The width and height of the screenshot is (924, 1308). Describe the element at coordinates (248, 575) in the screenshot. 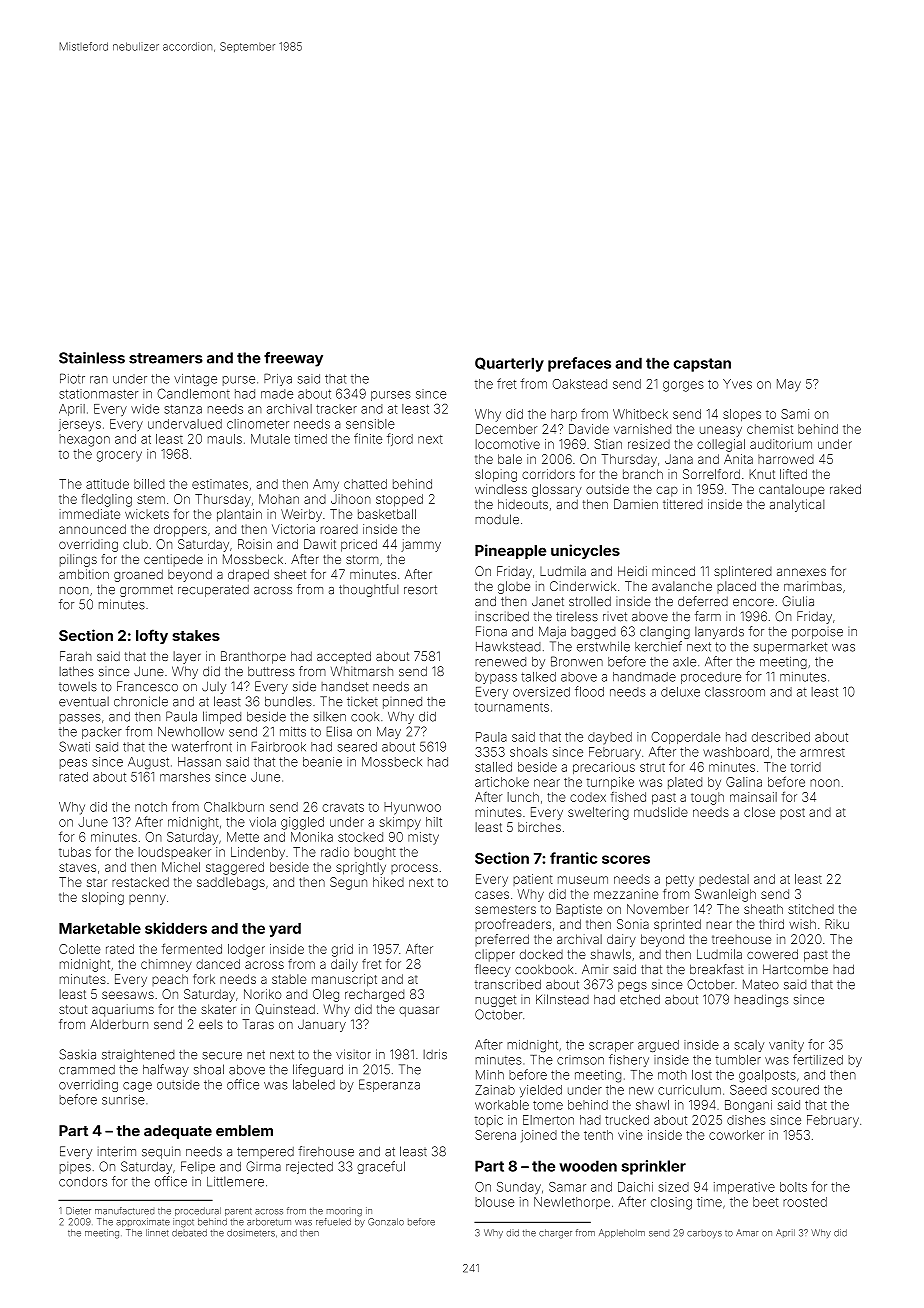

I see `draped` at that location.
